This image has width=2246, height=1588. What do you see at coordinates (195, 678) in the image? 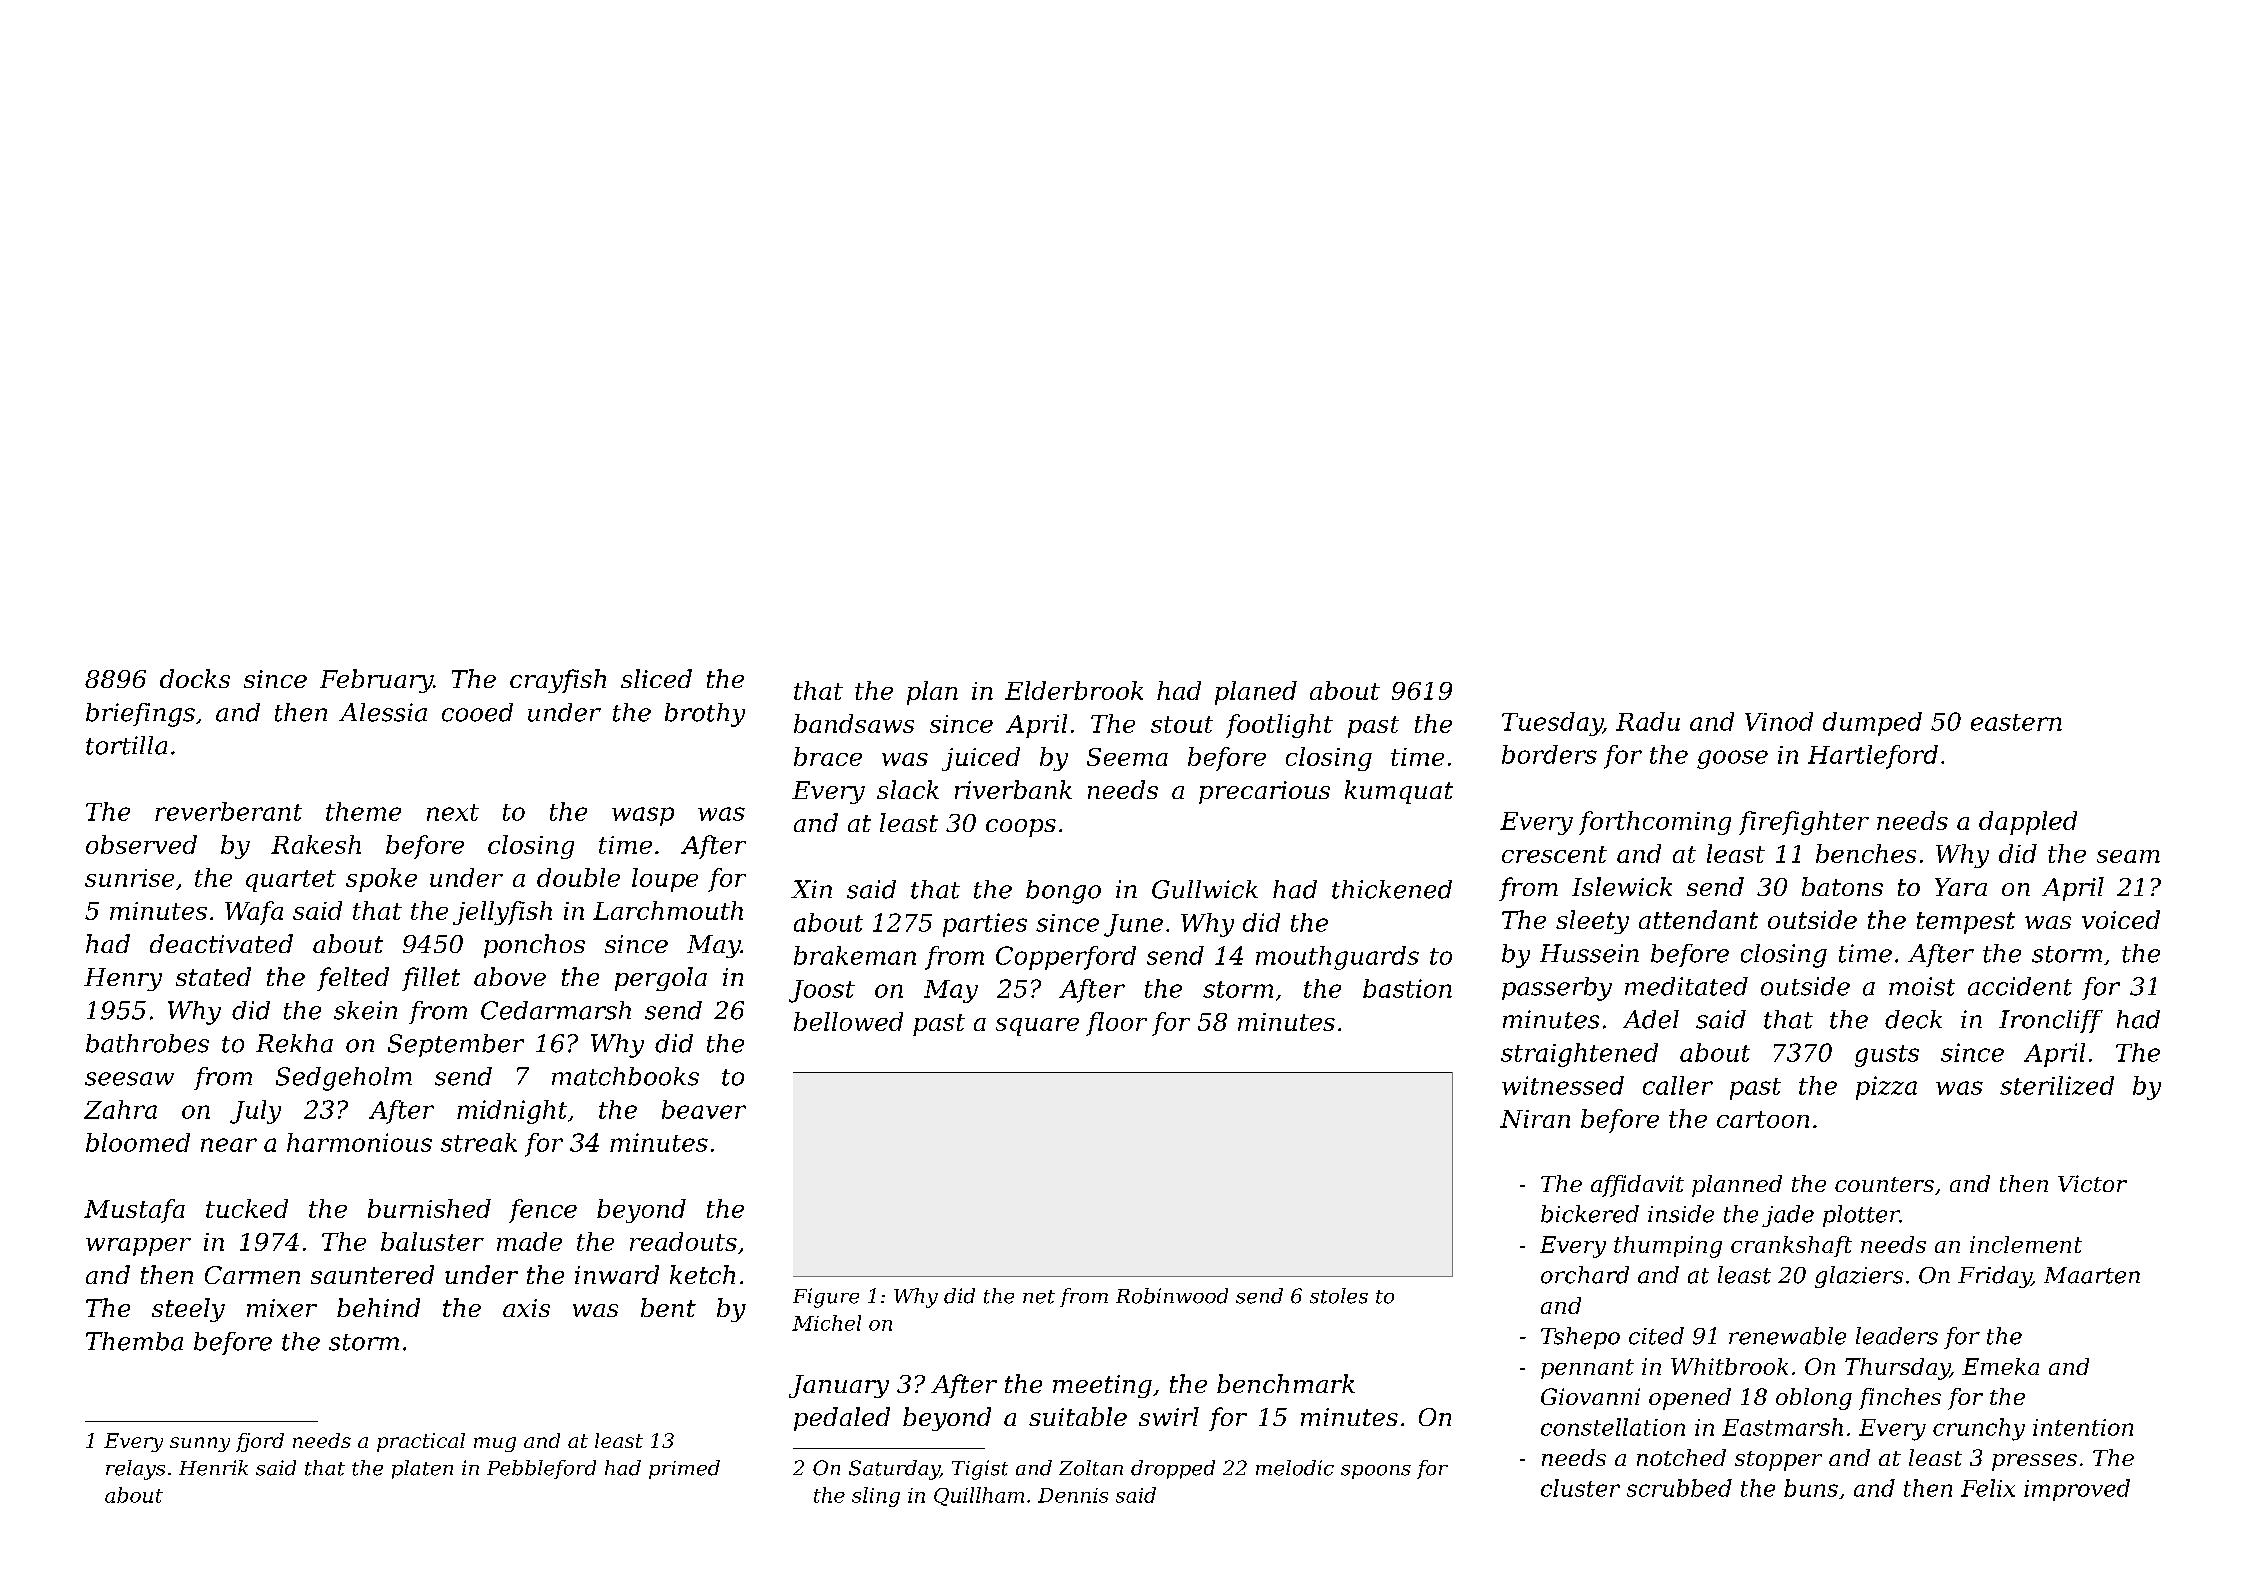
I see `docks` at bounding box center [195, 678].
